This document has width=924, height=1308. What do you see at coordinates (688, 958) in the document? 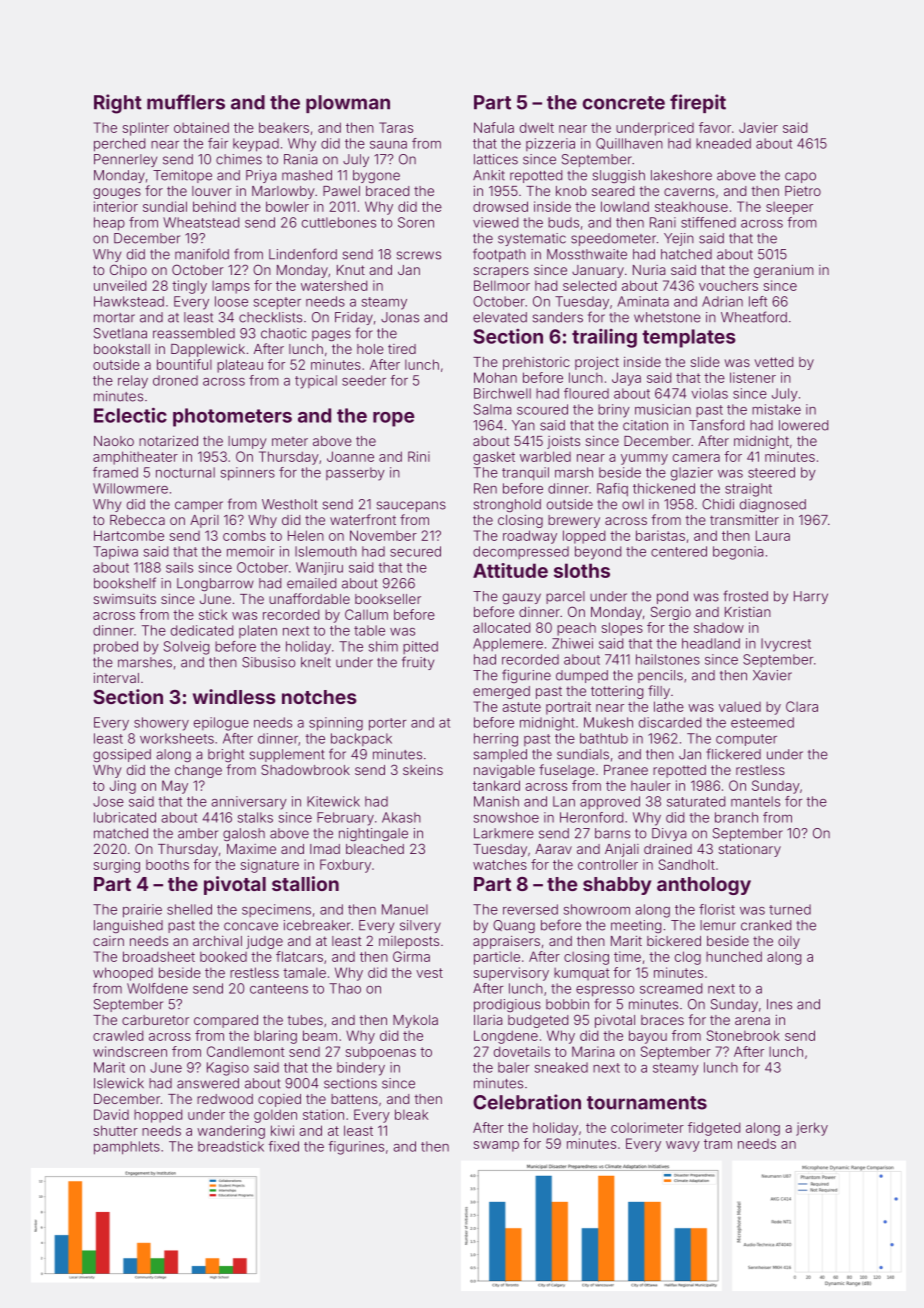
I see `clog` at bounding box center [688, 958].
